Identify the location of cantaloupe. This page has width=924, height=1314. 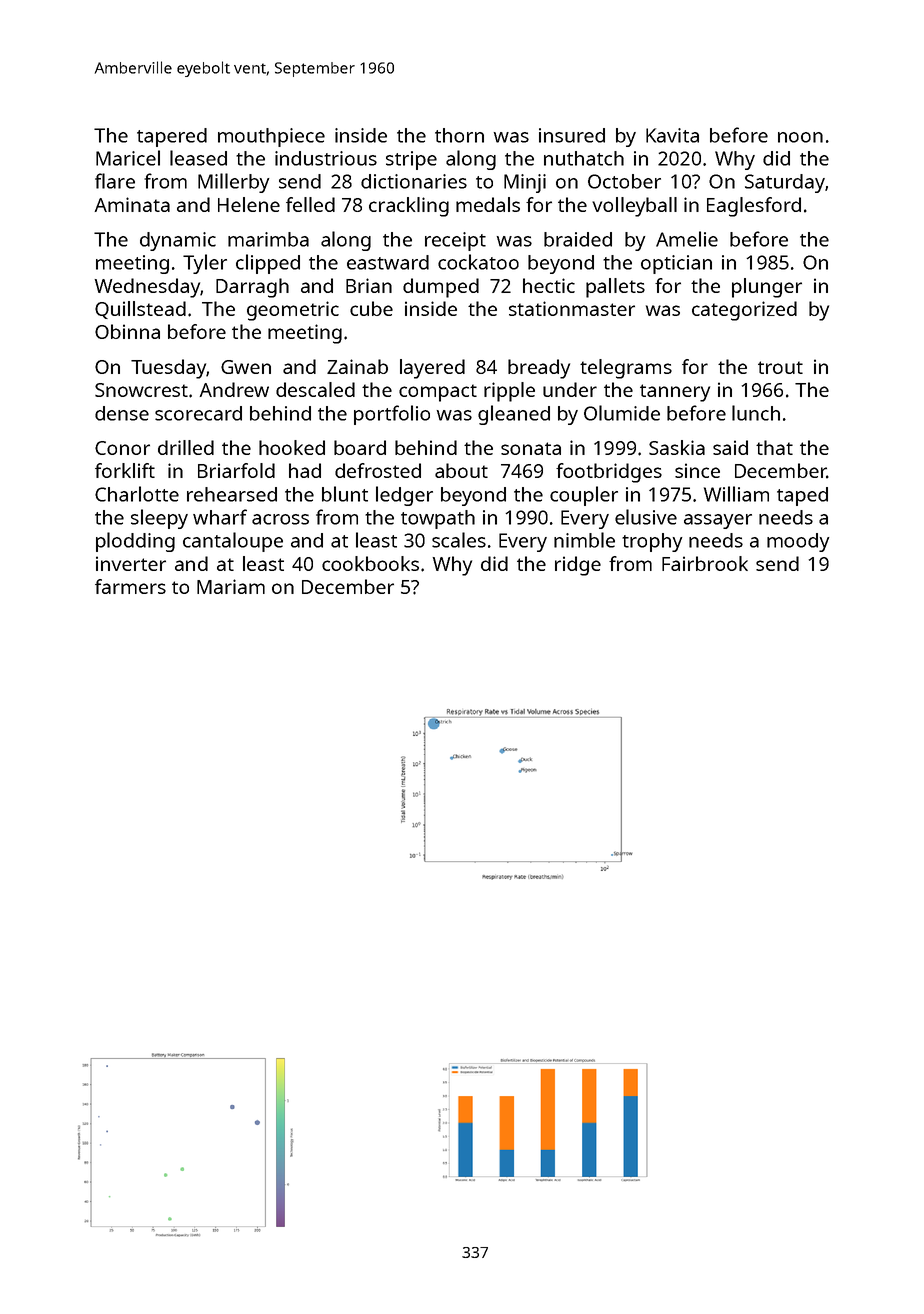
(233, 542).
